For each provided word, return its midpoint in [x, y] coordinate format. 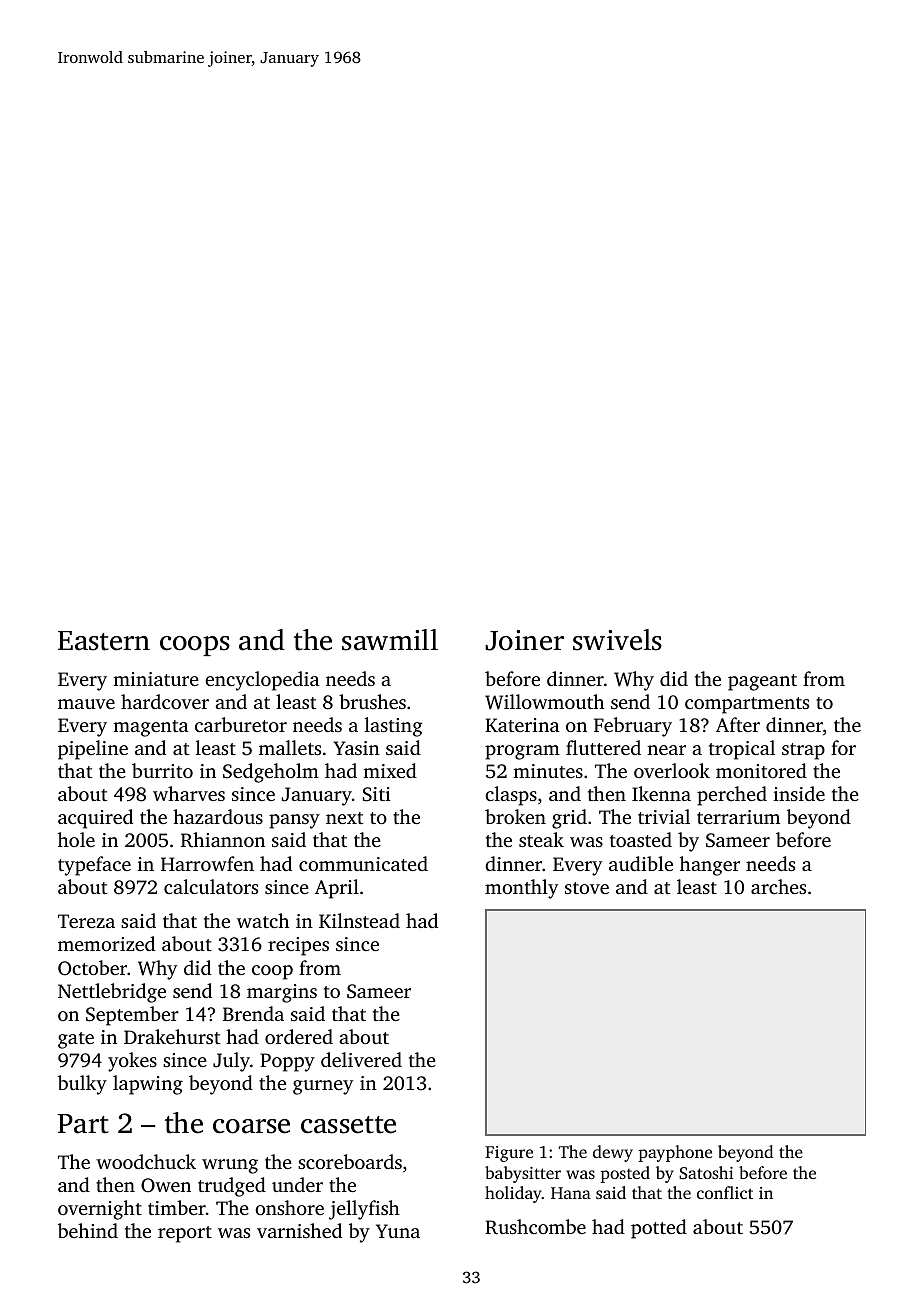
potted [659, 1229]
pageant [762, 682]
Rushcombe [535, 1227]
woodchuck [146, 1161]
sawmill [390, 640]
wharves [189, 793]
